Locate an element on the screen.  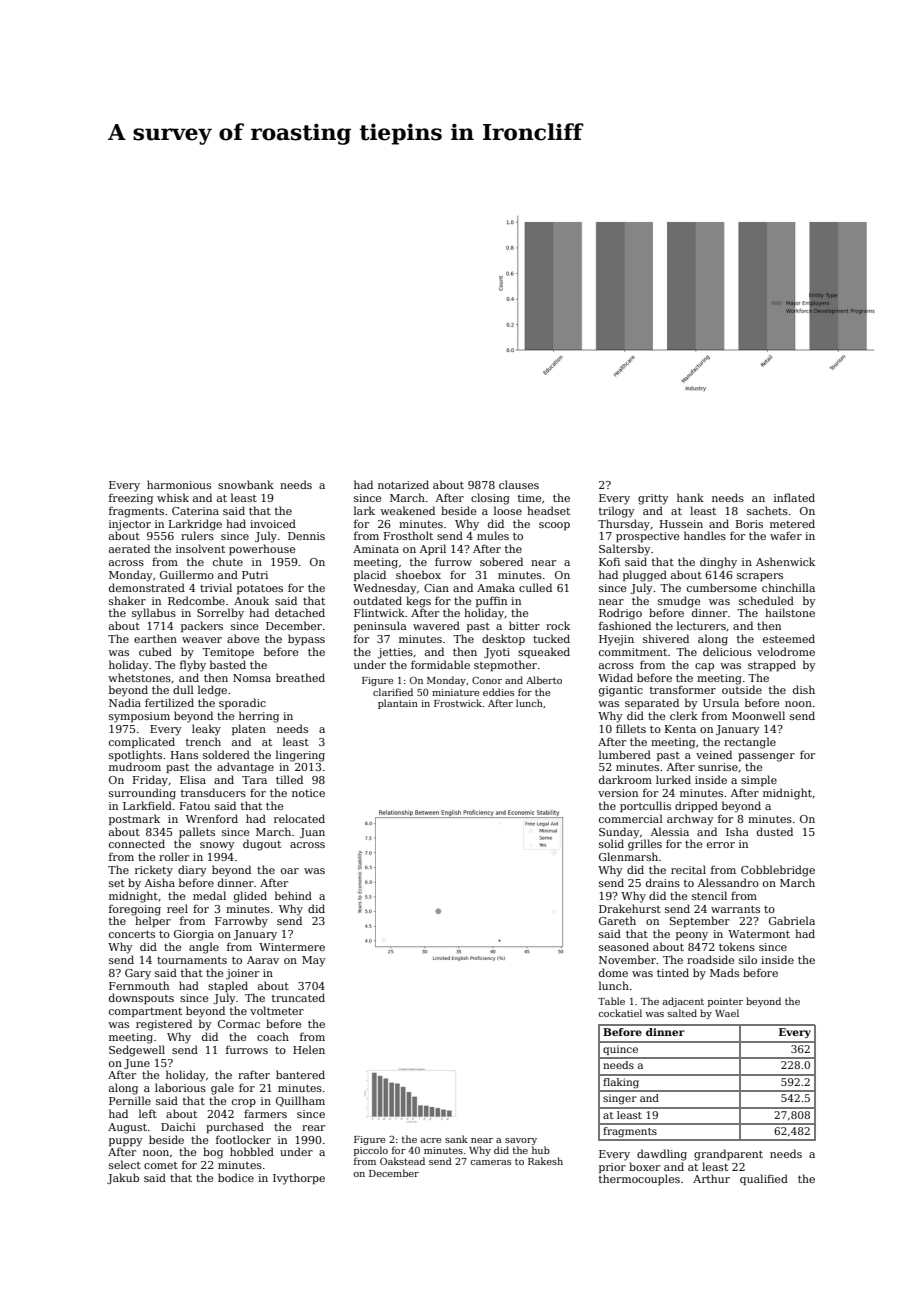
Helen is located at coordinates (309, 1049).
